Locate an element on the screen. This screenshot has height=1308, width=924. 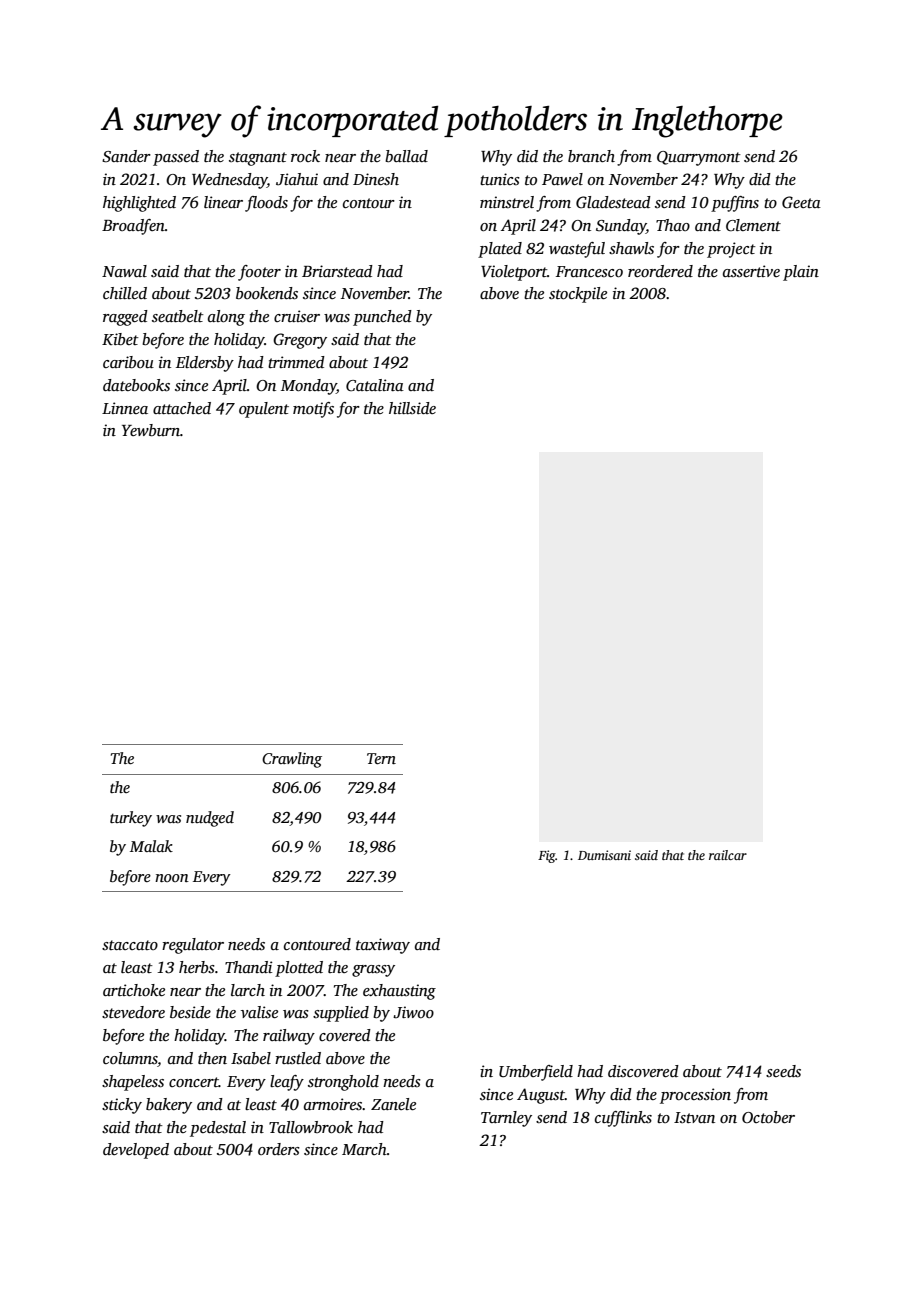
Tern is located at coordinates (381, 758).
